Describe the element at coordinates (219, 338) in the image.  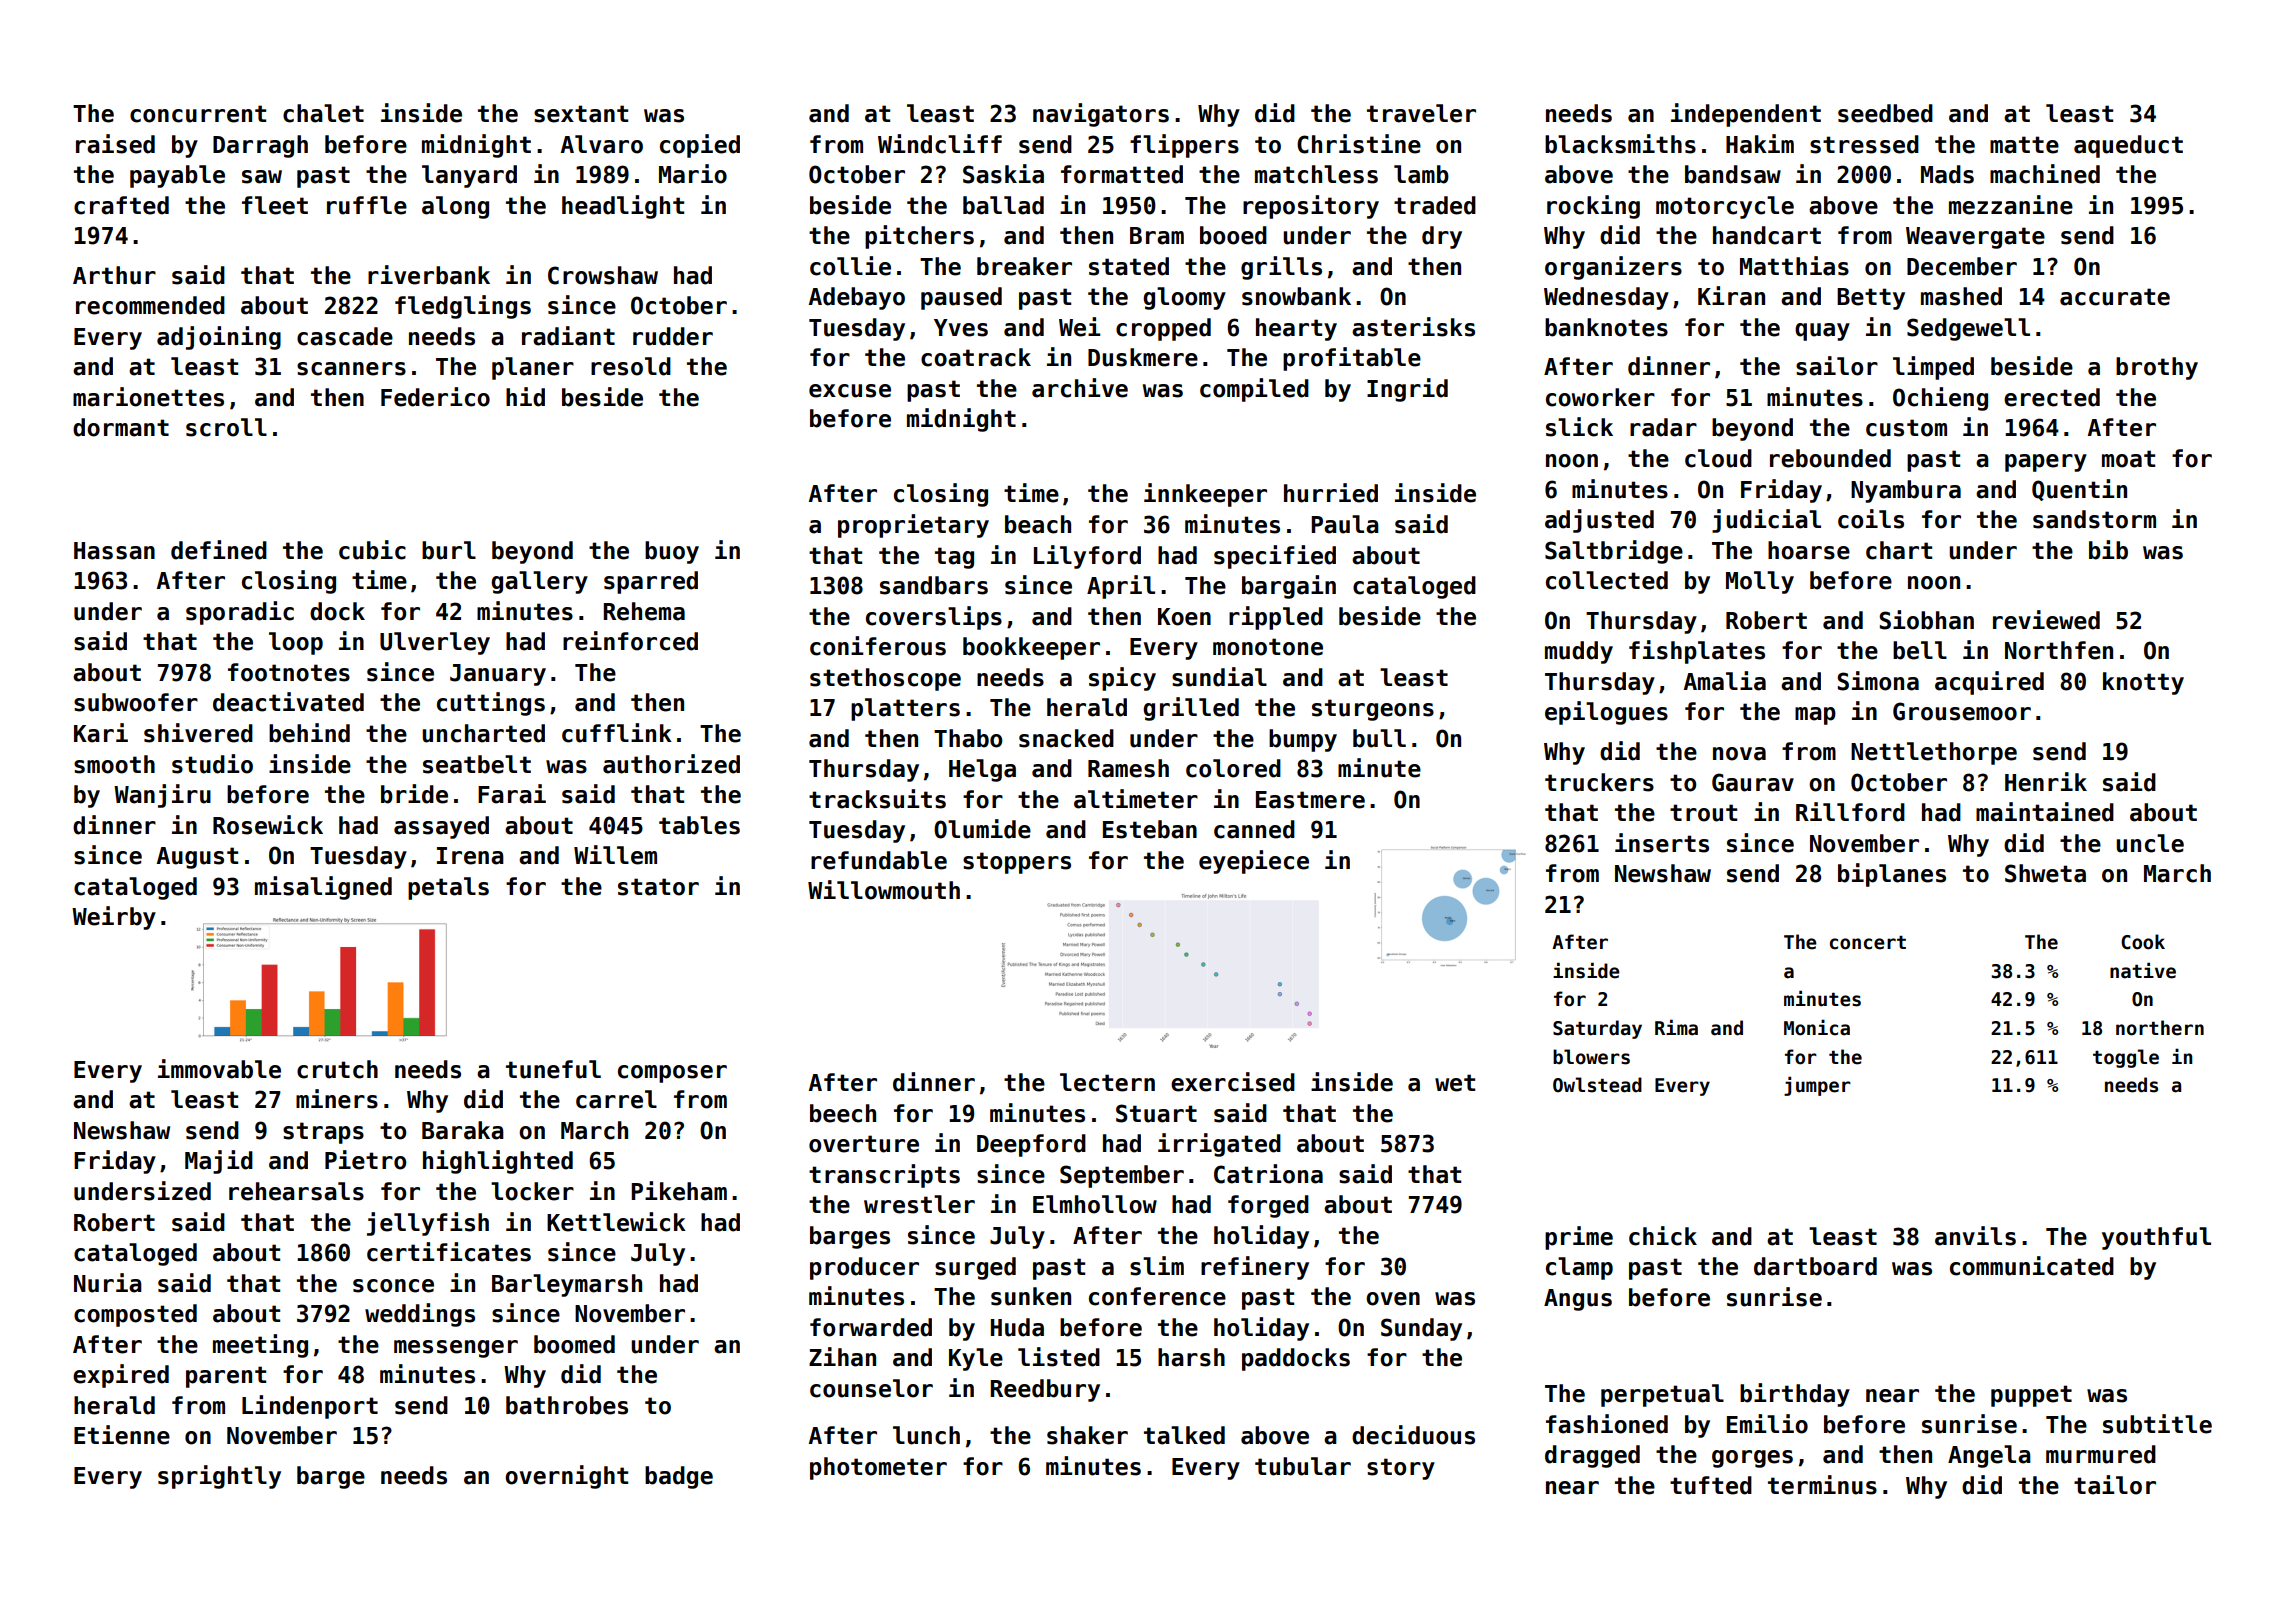
I see `adjoining` at that location.
